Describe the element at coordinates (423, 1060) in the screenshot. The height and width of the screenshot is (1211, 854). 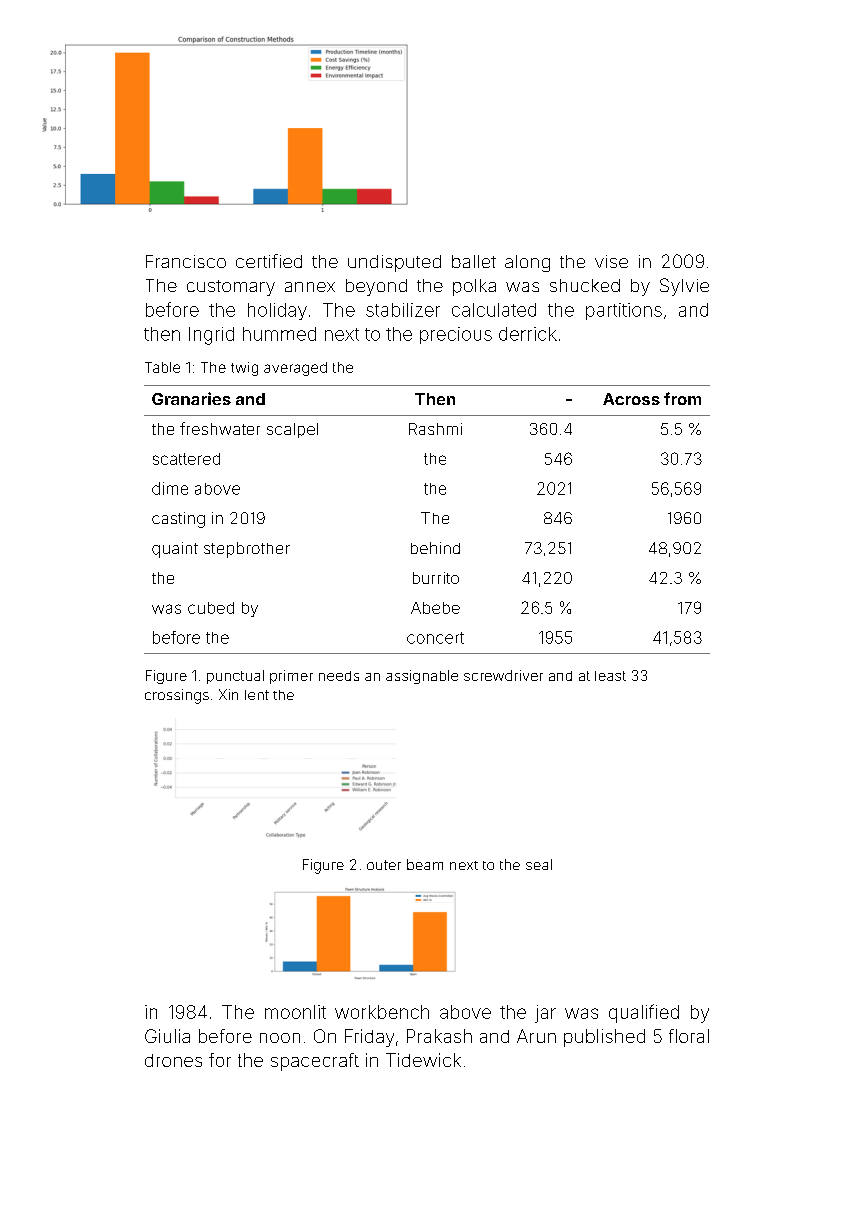
I see `Tidewick` at that location.
